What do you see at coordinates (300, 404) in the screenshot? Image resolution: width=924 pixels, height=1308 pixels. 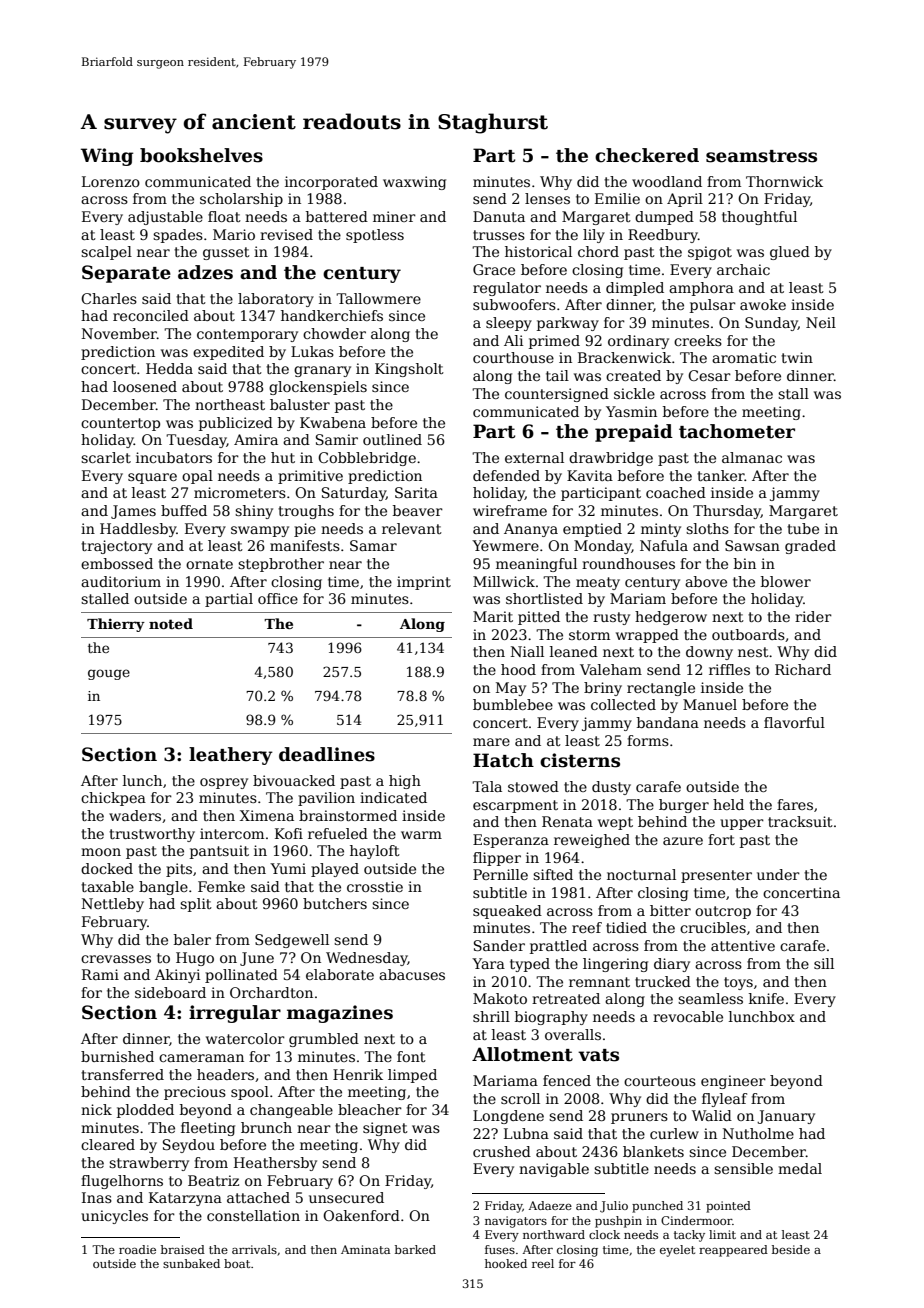 I see `baluster` at bounding box center [300, 404].
